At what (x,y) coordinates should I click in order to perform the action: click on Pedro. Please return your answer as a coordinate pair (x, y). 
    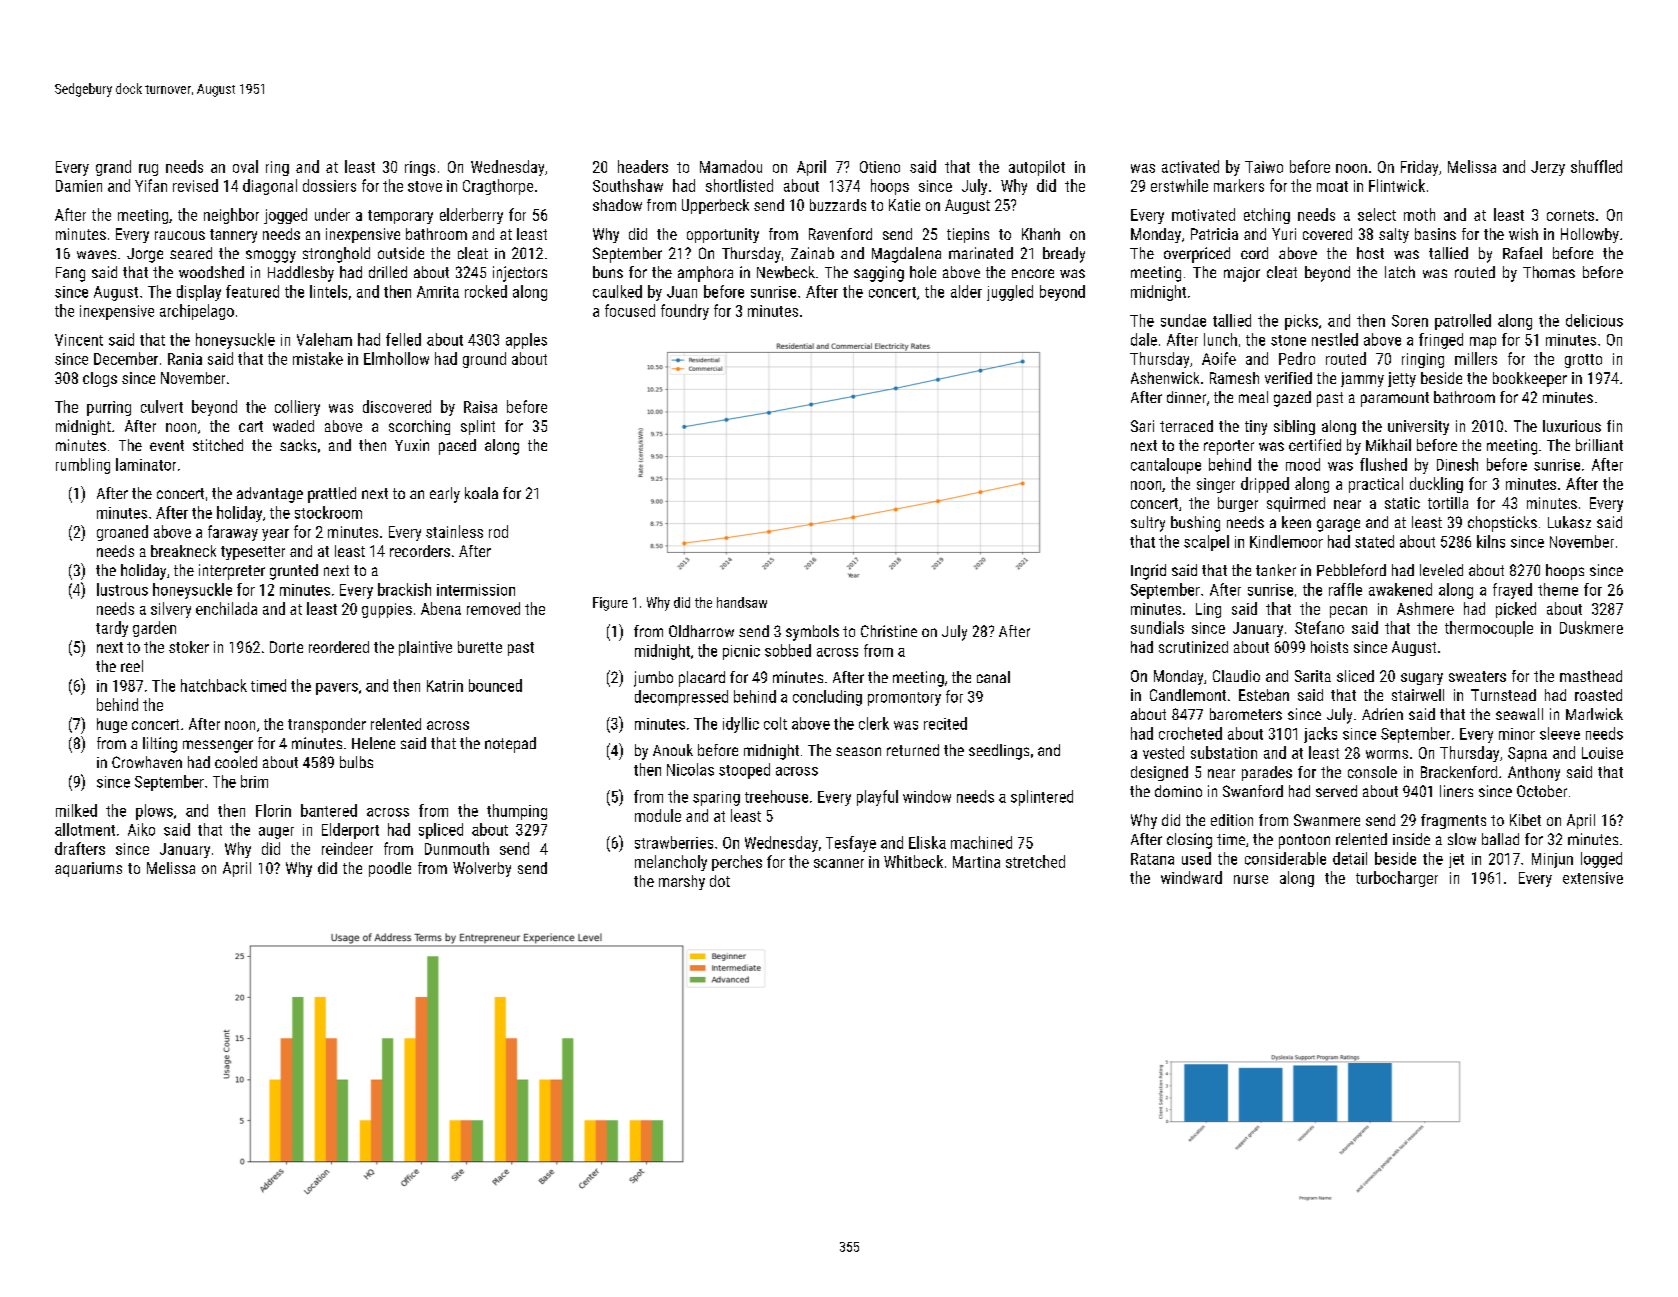
    Looking at the image, I should click on (1297, 358).
